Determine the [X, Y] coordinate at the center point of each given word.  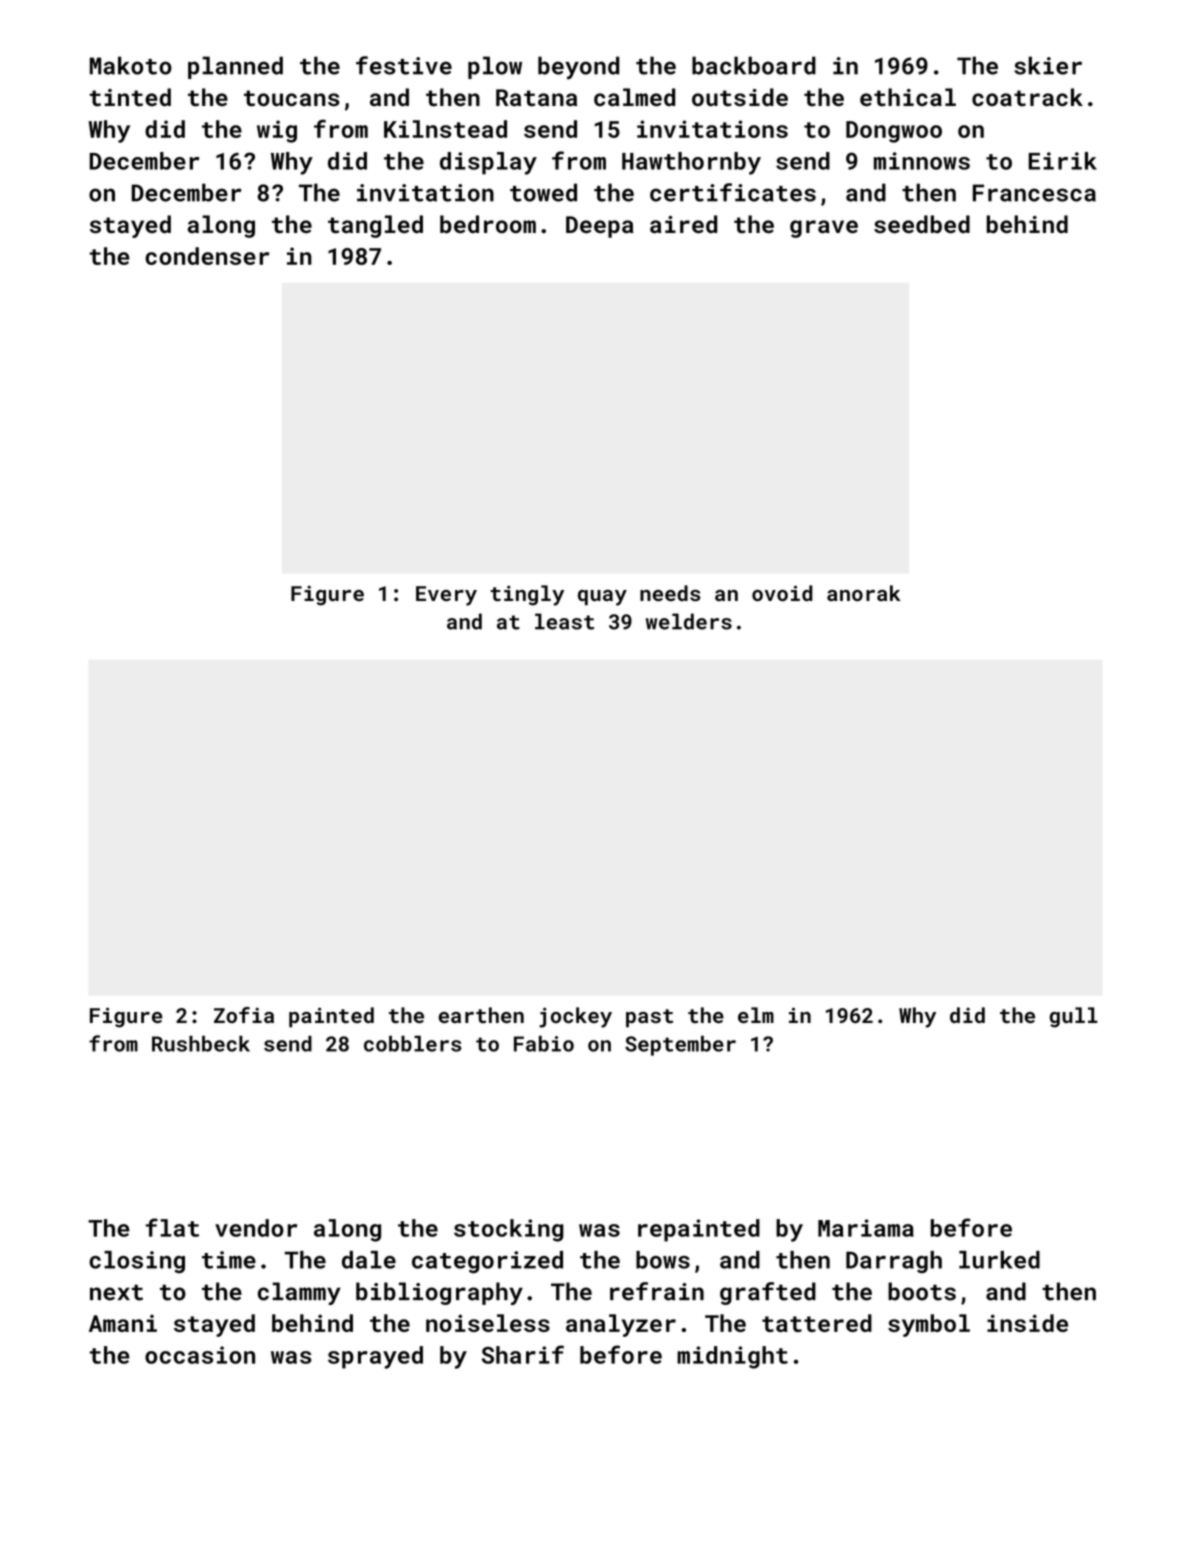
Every [446, 596]
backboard [754, 65]
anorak [864, 593]
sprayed [375, 1357]
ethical [908, 97]
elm [756, 1015]
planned [235, 67]
